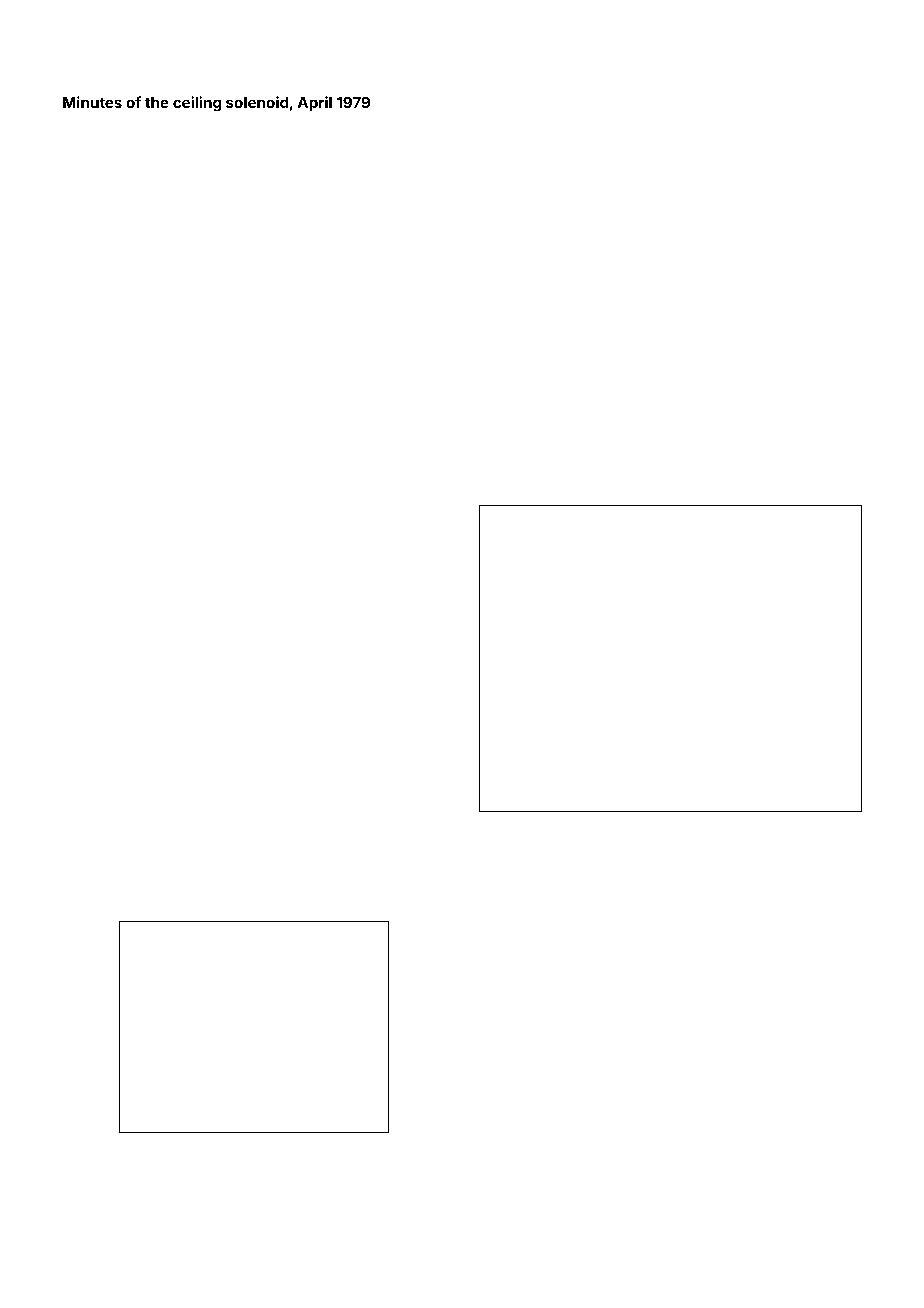 The width and height of the screenshot is (924, 1308). Describe the element at coordinates (177, 698) in the screenshot. I see `stake` at that location.
